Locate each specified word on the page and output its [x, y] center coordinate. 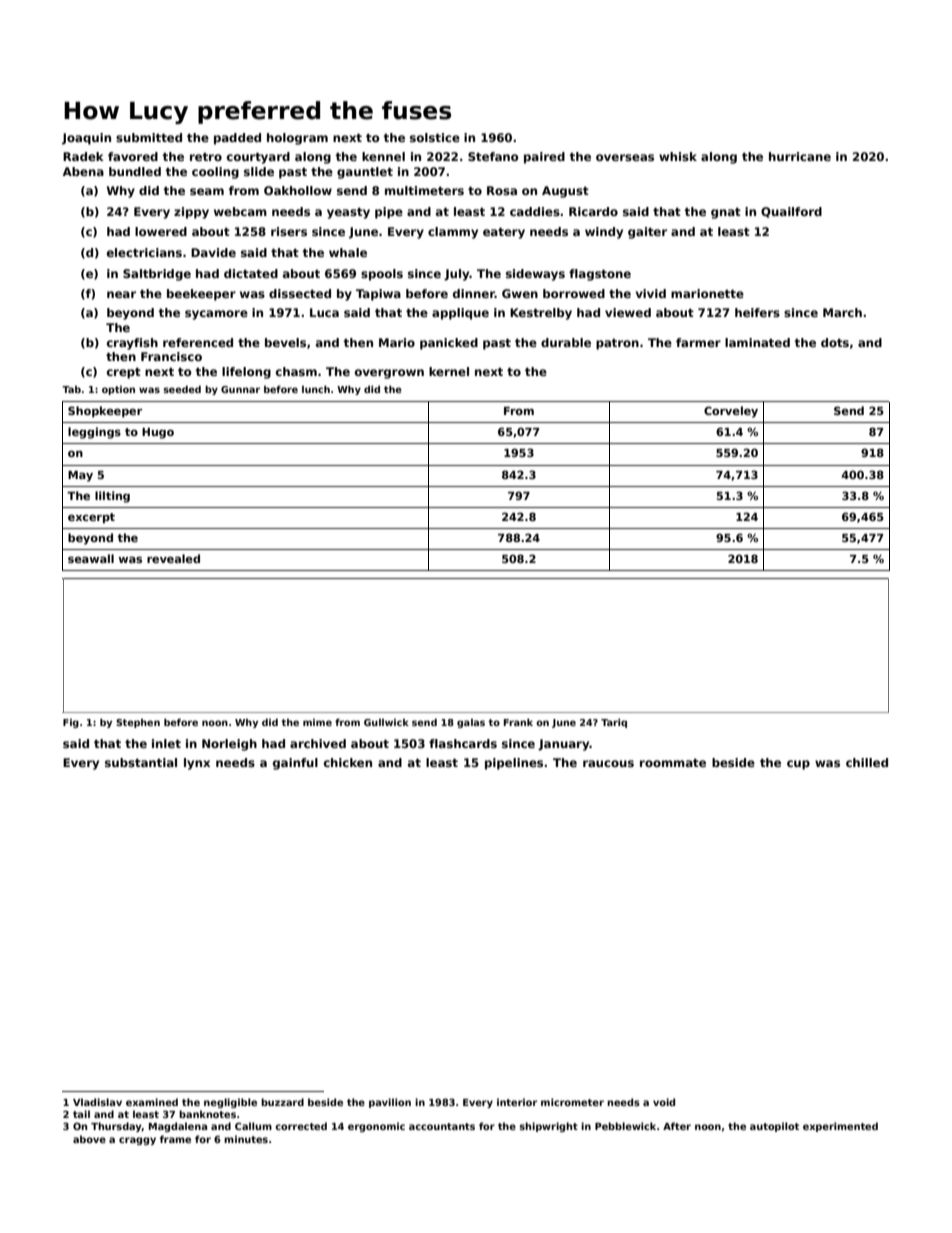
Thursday [116, 1127]
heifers [757, 312]
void [664, 1102]
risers [289, 231]
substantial [141, 762]
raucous [608, 763]
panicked [449, 344]
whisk [678, 156]
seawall [91, 558]
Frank [518, 722]
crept [124, 373]
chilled [867, 762]
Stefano [493, 156]
